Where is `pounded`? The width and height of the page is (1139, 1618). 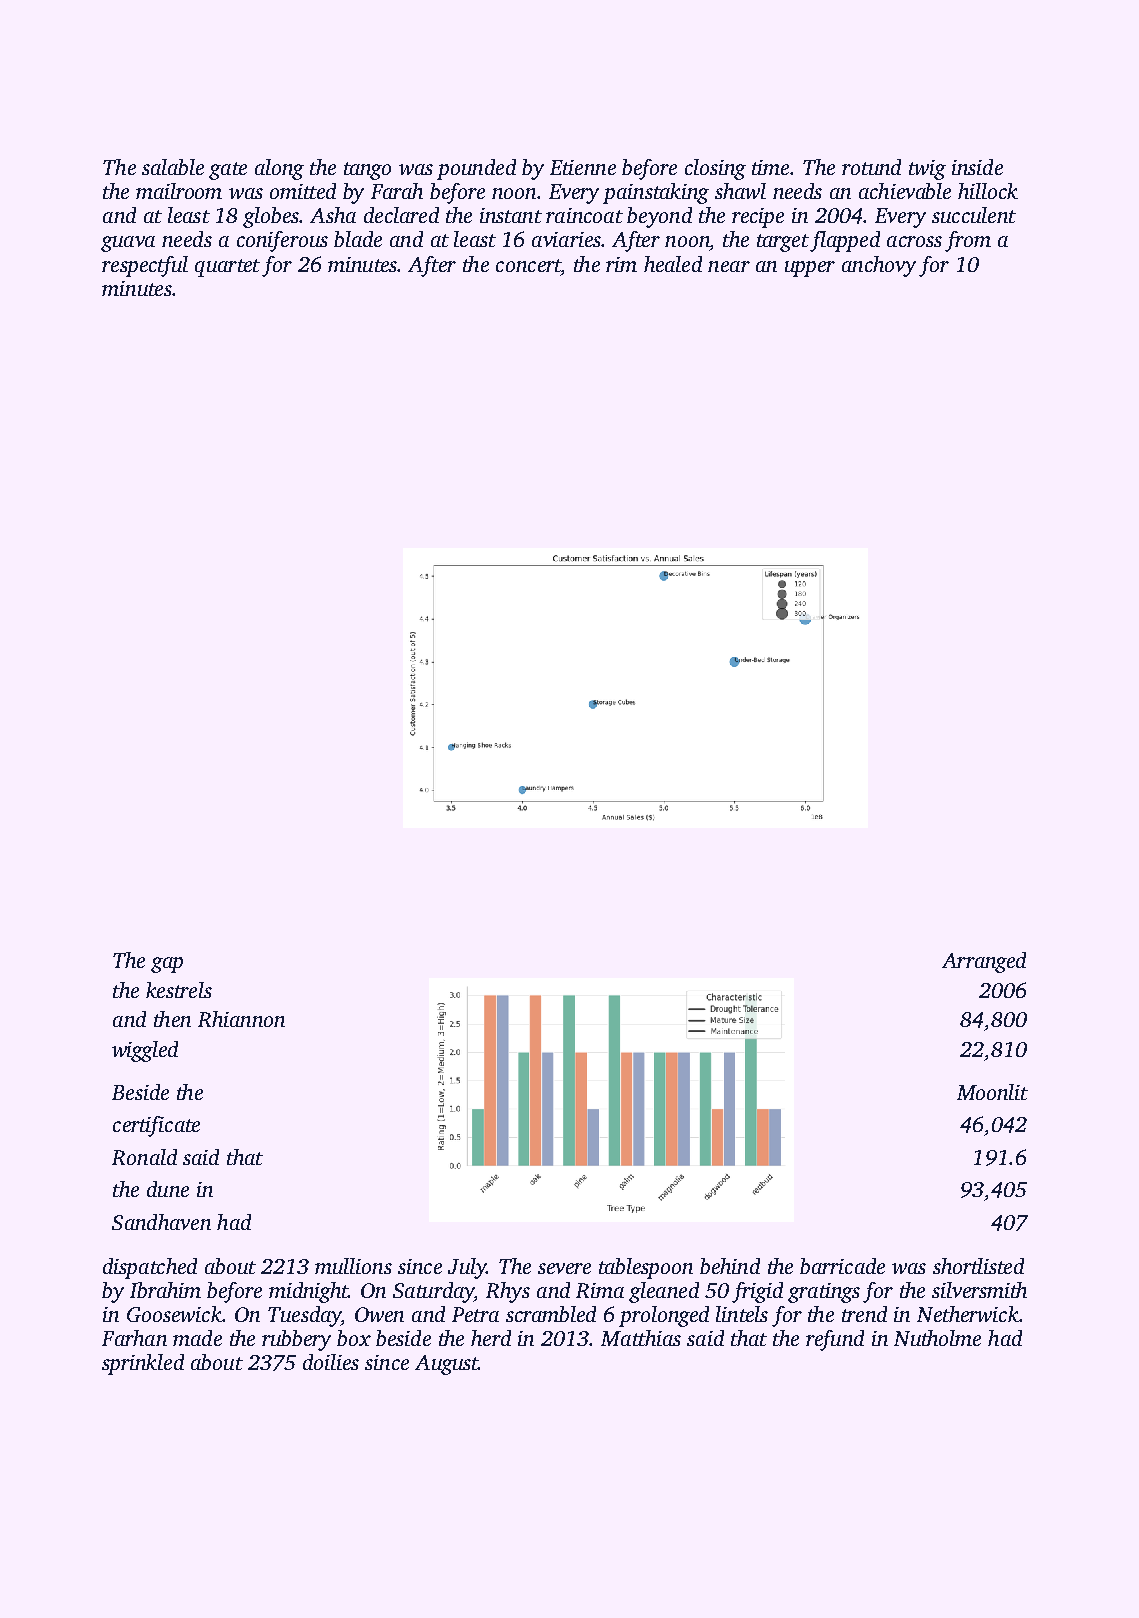 pounded is located at coordinates (476, 169).
